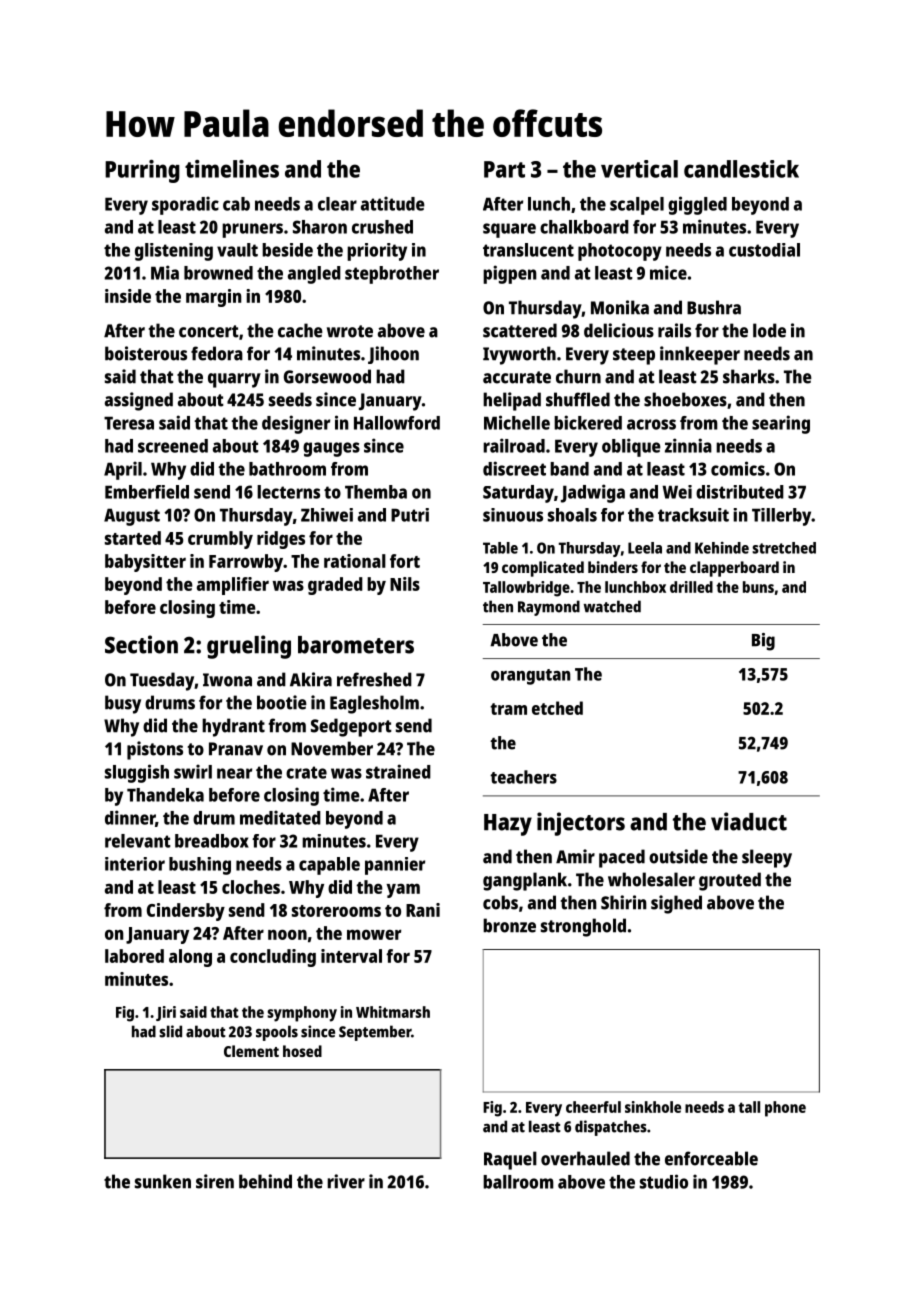 This screenshot has width=924, height=1308. Describe the element at coordinates (530, 677) in the screenshot. I see `orangutan` at that location.
